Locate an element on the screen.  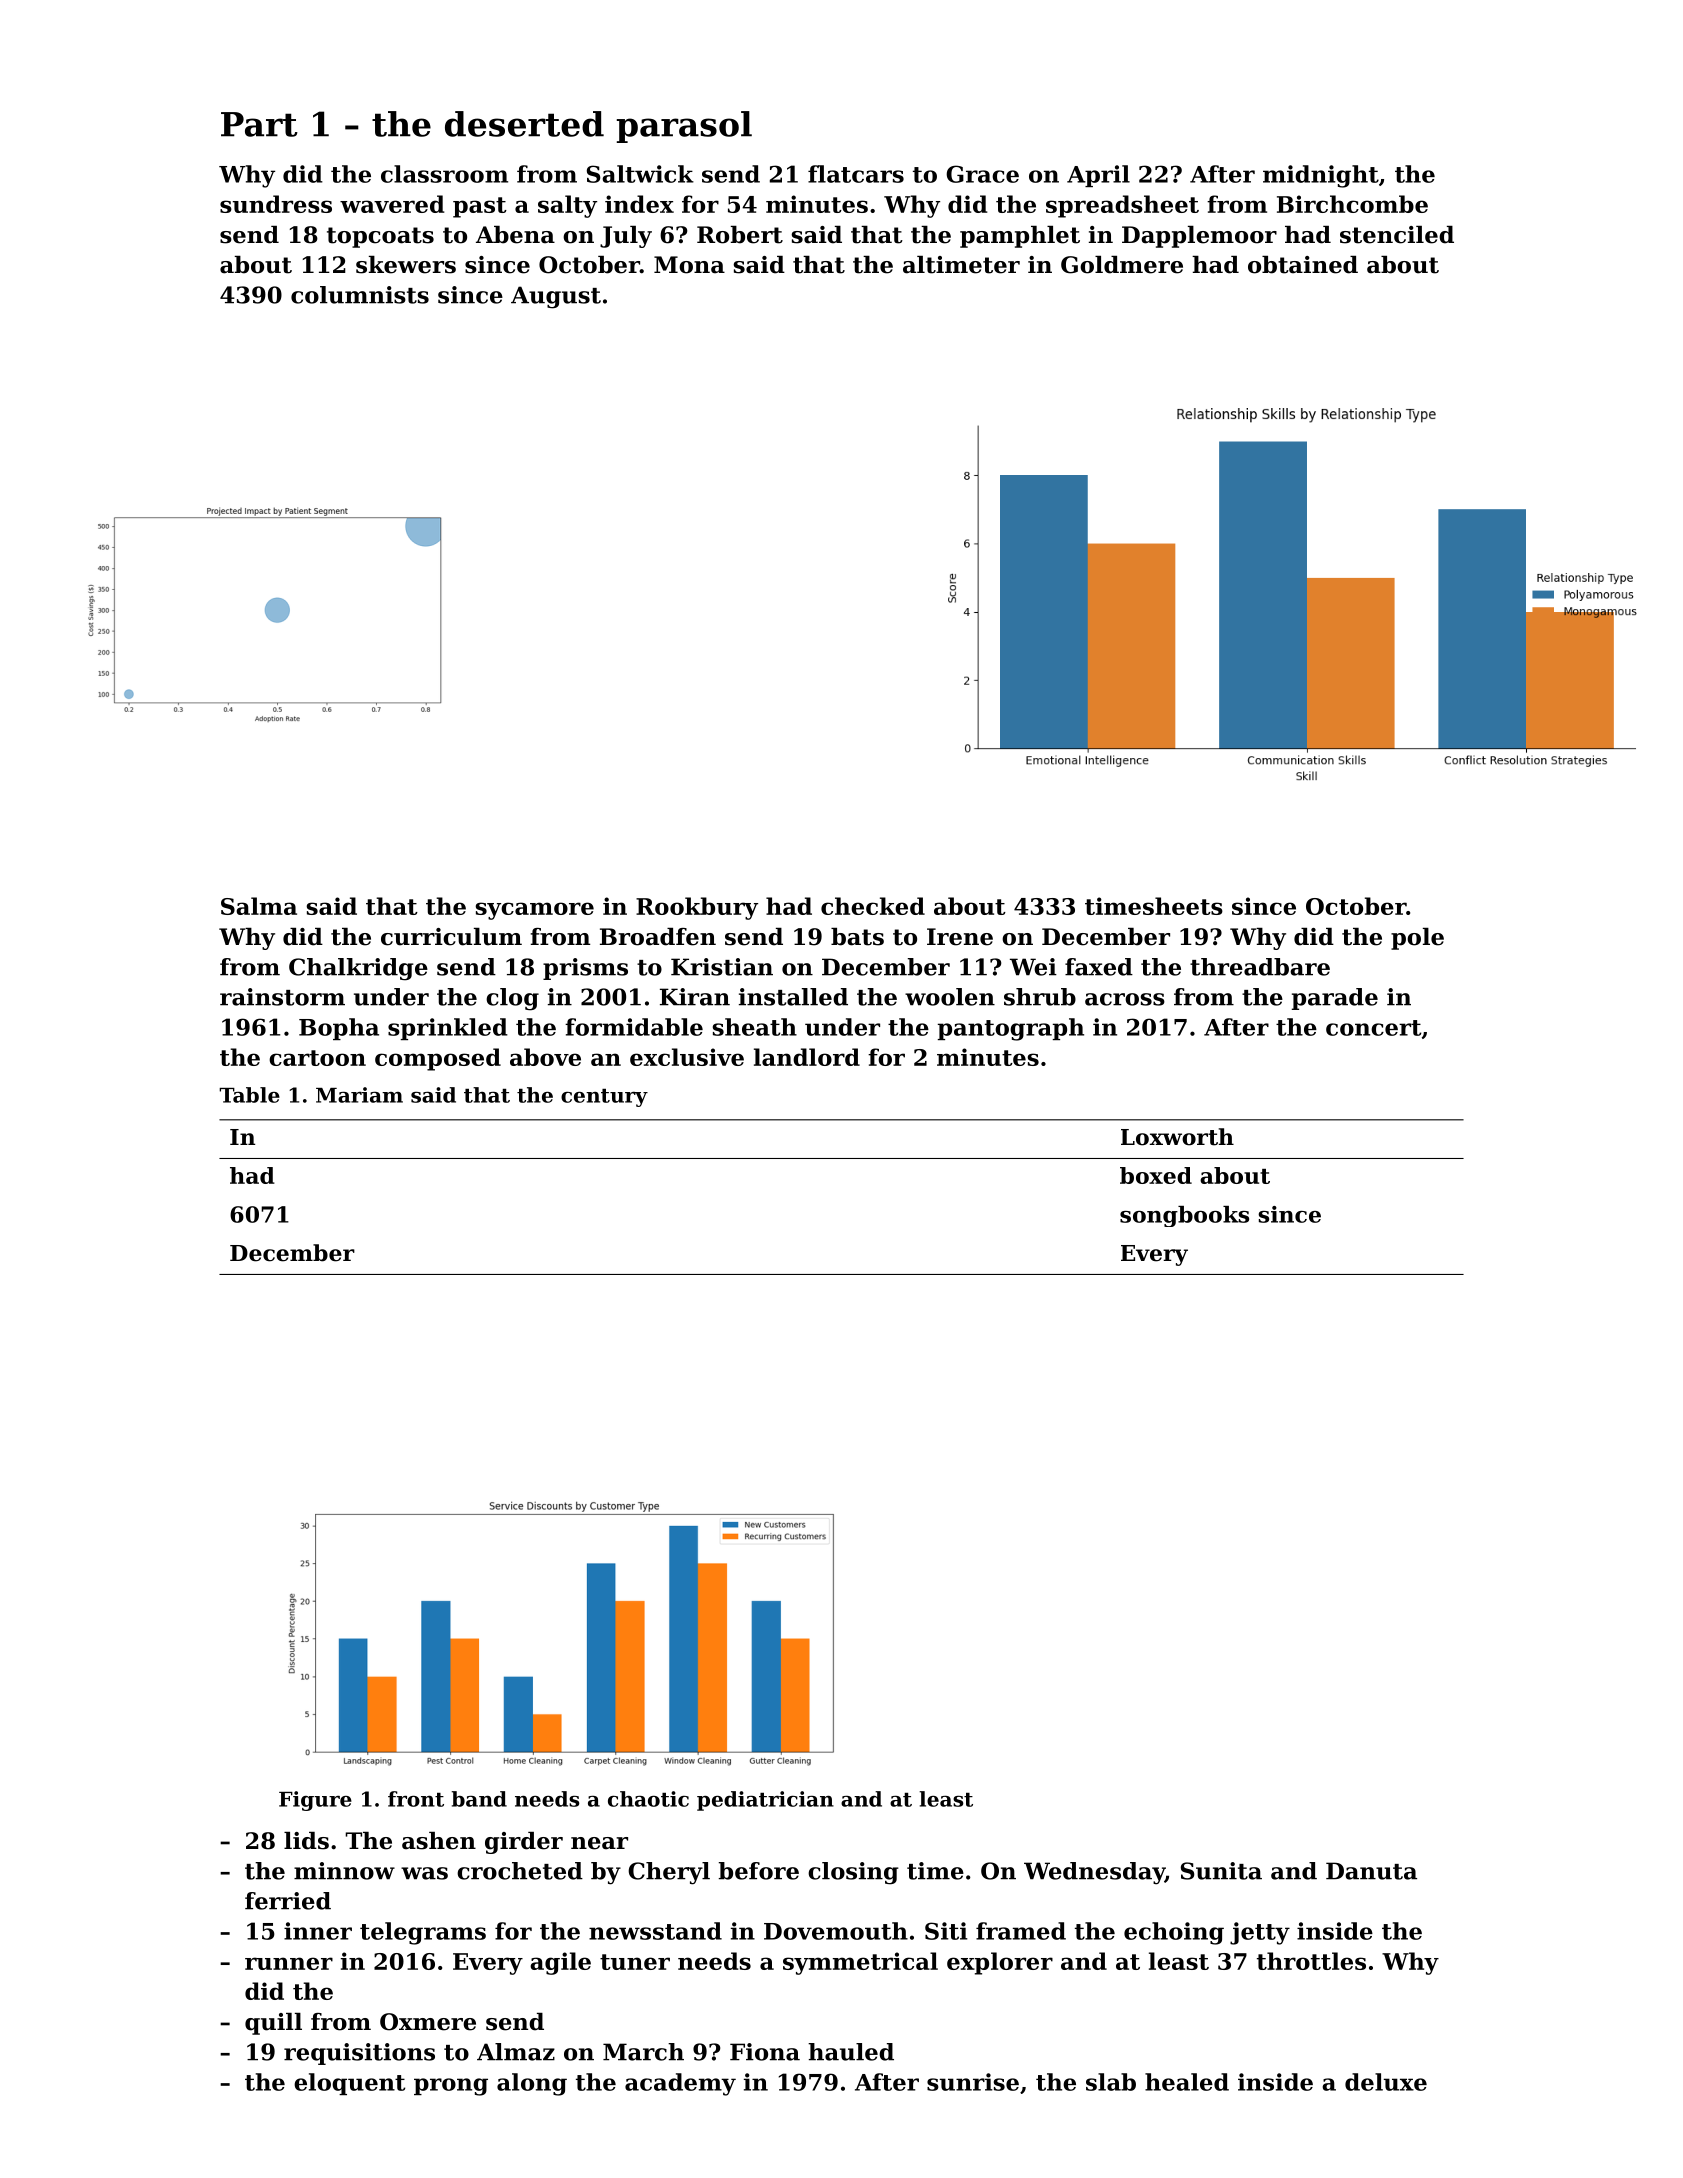
Table is located at coordinates (249, 1095).
